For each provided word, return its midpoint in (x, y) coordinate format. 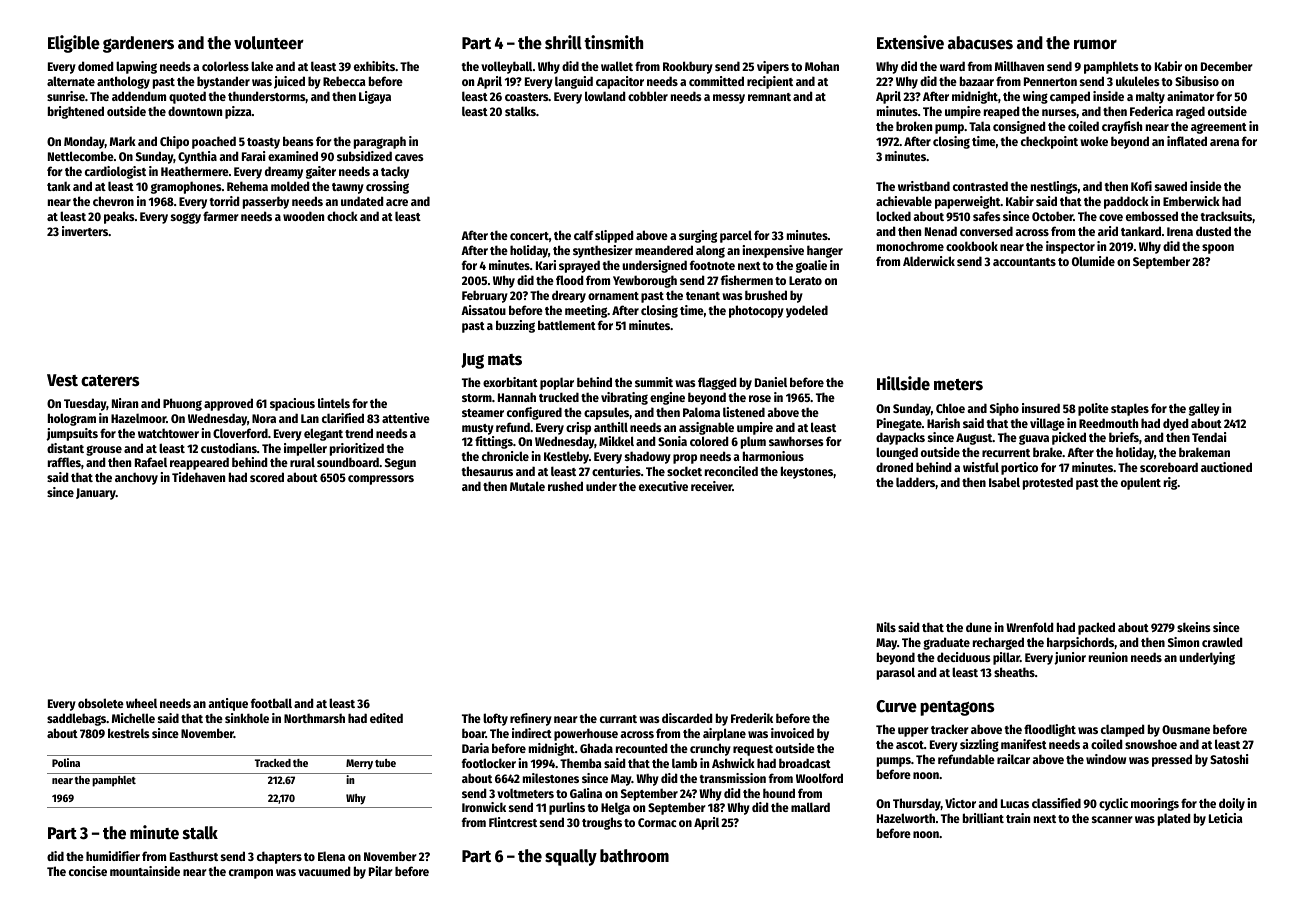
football (271, 703)
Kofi (1141, 186)
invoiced (792, 733)
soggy (186, 218)
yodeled (807, 311)
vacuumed (324, 871)
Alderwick (929, 261)
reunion (1108, 657)
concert (529, 236)
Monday (84, 142)
